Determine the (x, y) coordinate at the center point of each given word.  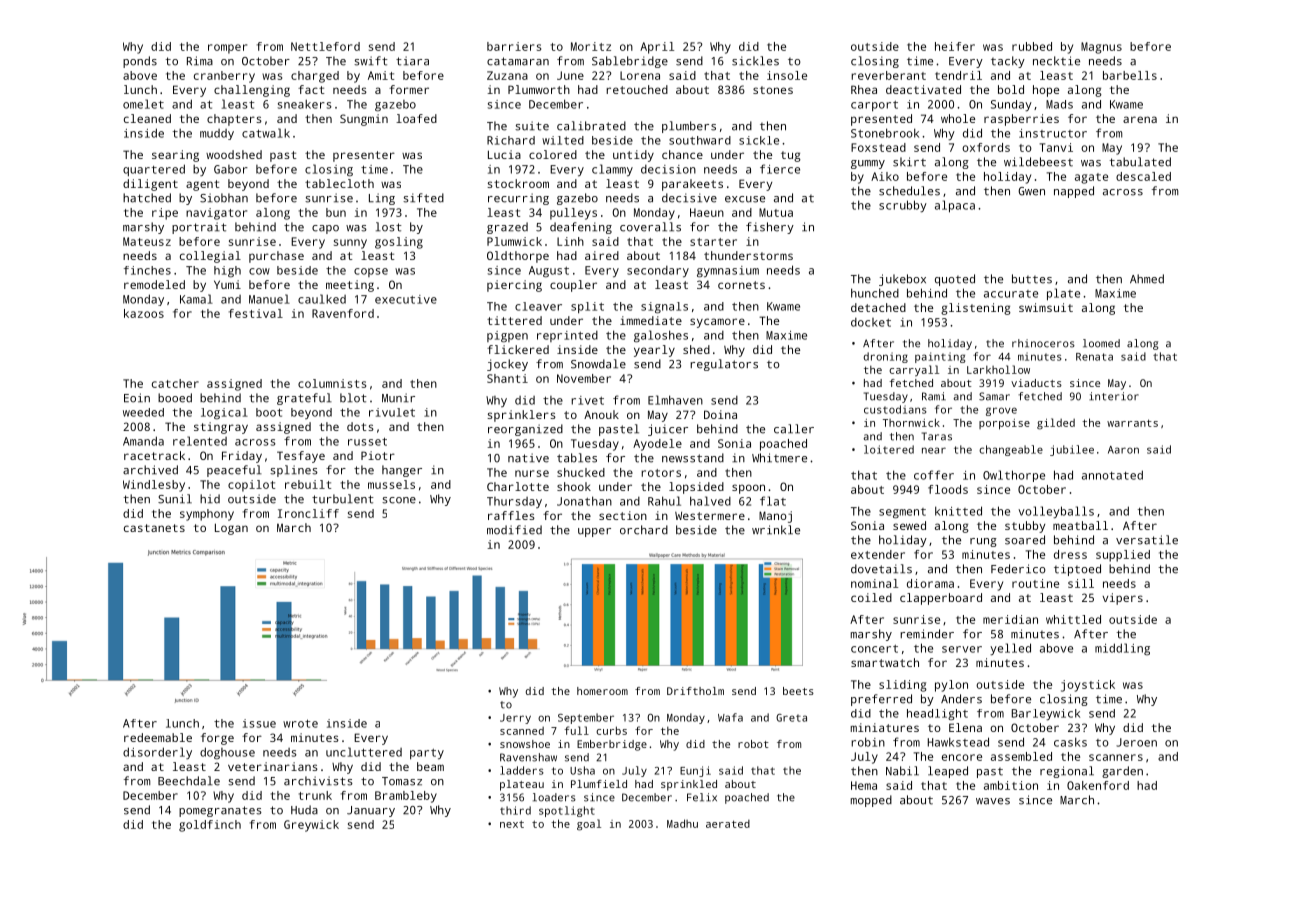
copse (371, 272)
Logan (231, 529)
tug (791, 156)
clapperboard (941, 599)
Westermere (710, 516)
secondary (658, 272)
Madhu (682, 823)
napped (1074, 192)
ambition (1011, 785)
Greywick (311, 826)
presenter (364, 156)
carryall (914, 371)
